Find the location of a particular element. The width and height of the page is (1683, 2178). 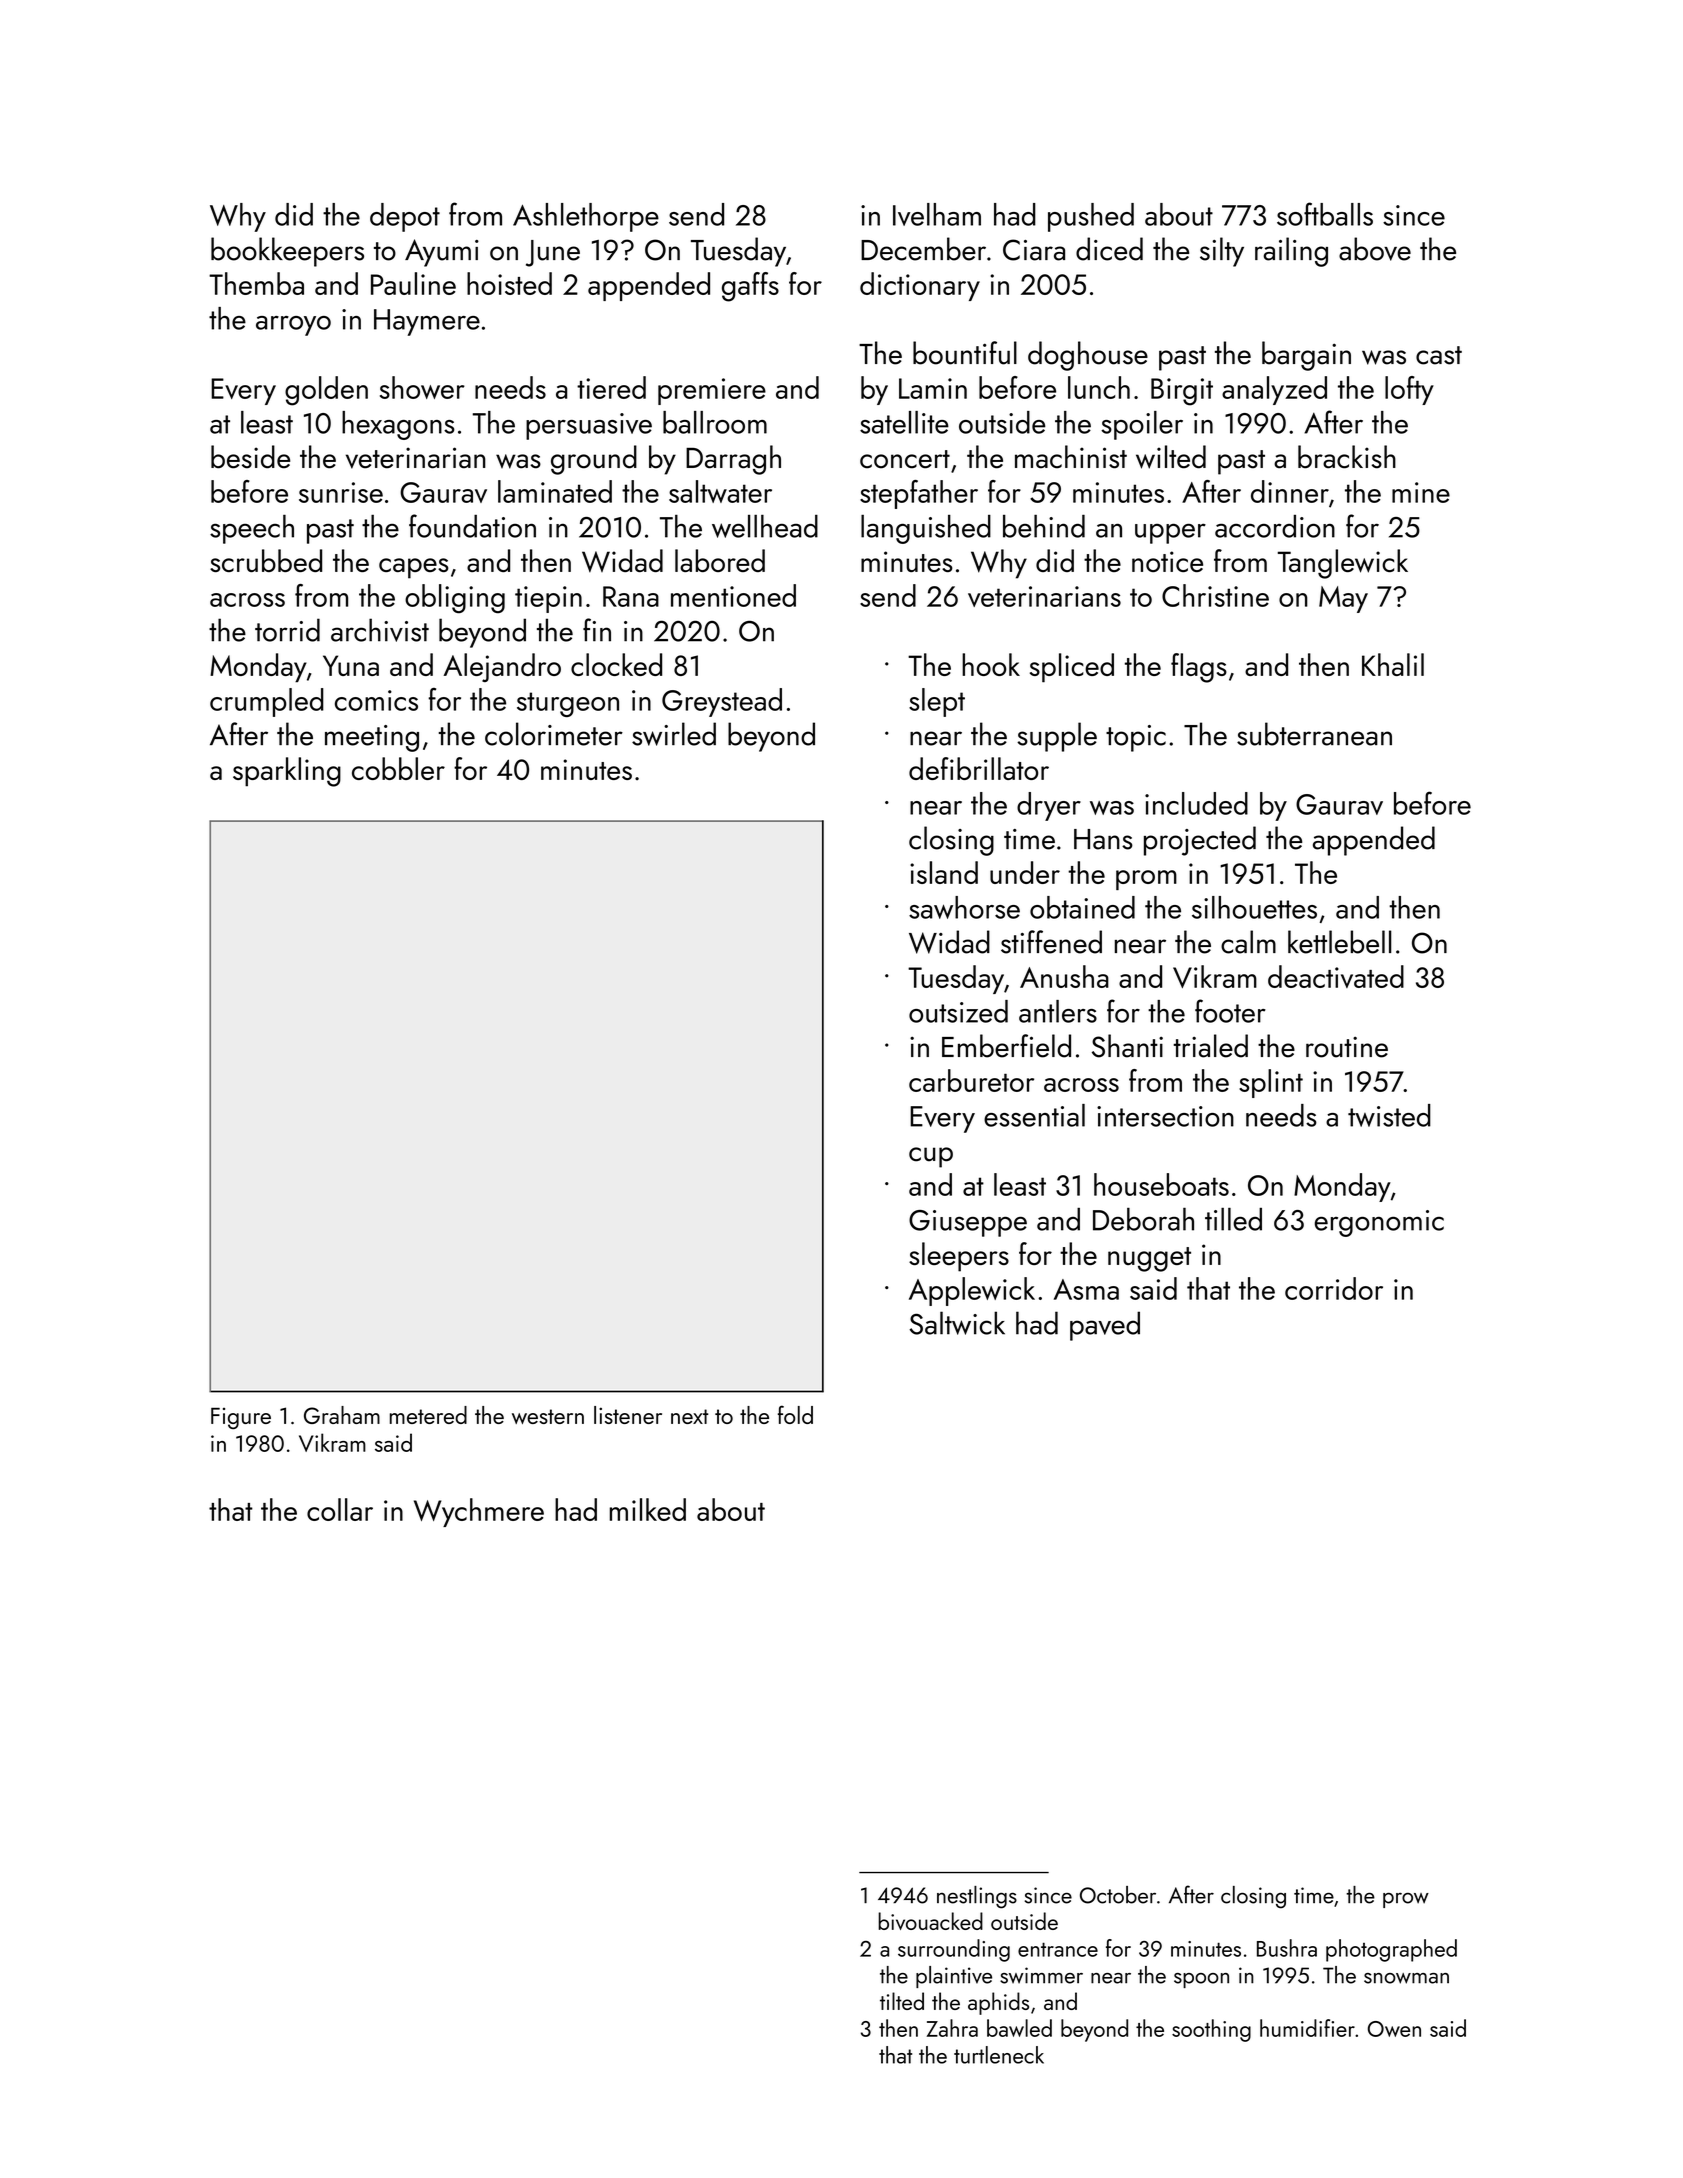

subterranean is located at coordinates (1314, 734).
